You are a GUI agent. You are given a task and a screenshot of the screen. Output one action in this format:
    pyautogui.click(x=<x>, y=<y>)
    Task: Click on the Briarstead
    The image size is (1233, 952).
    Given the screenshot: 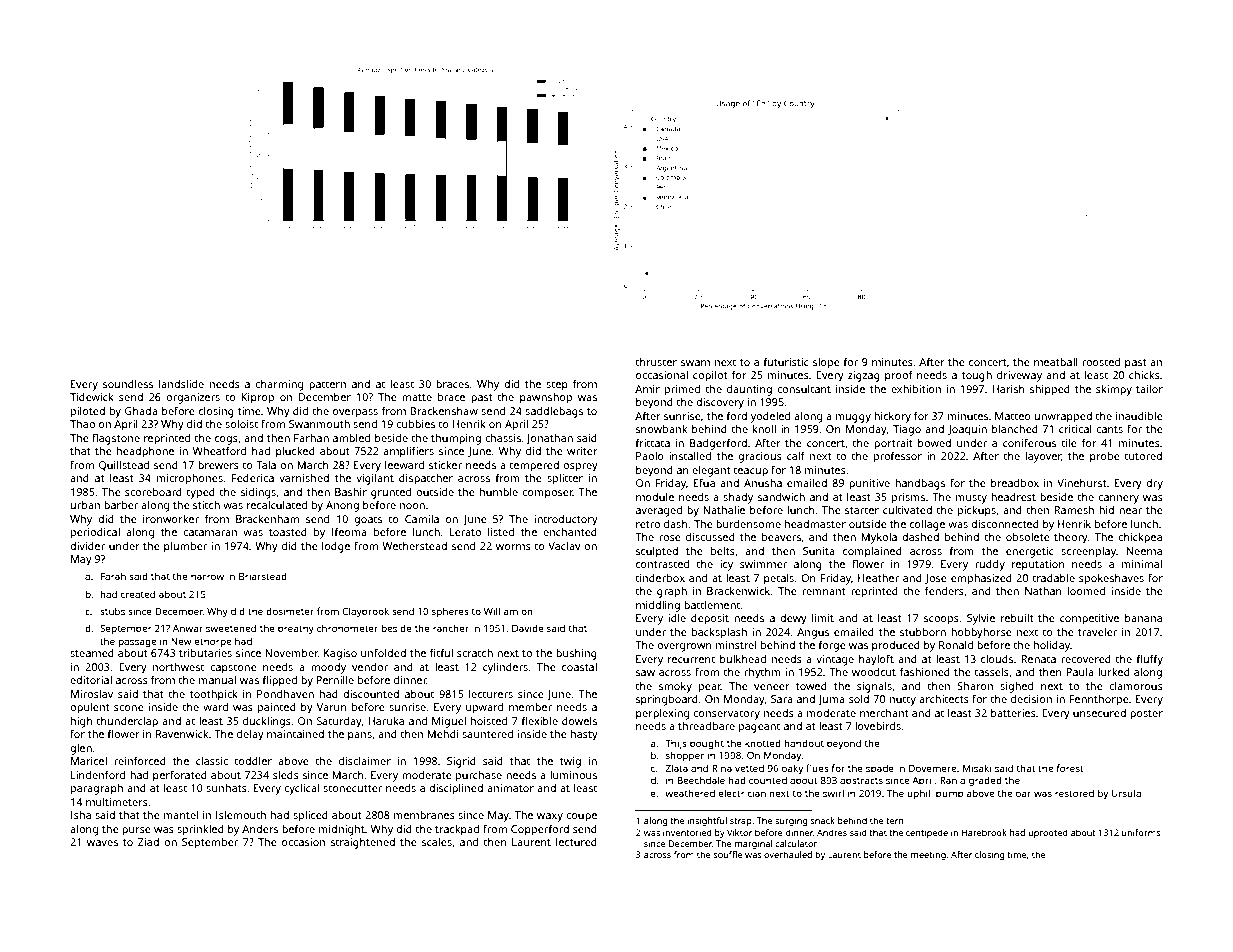 What is the action you would take?
    pyautogui.click(x=263, y=576)
